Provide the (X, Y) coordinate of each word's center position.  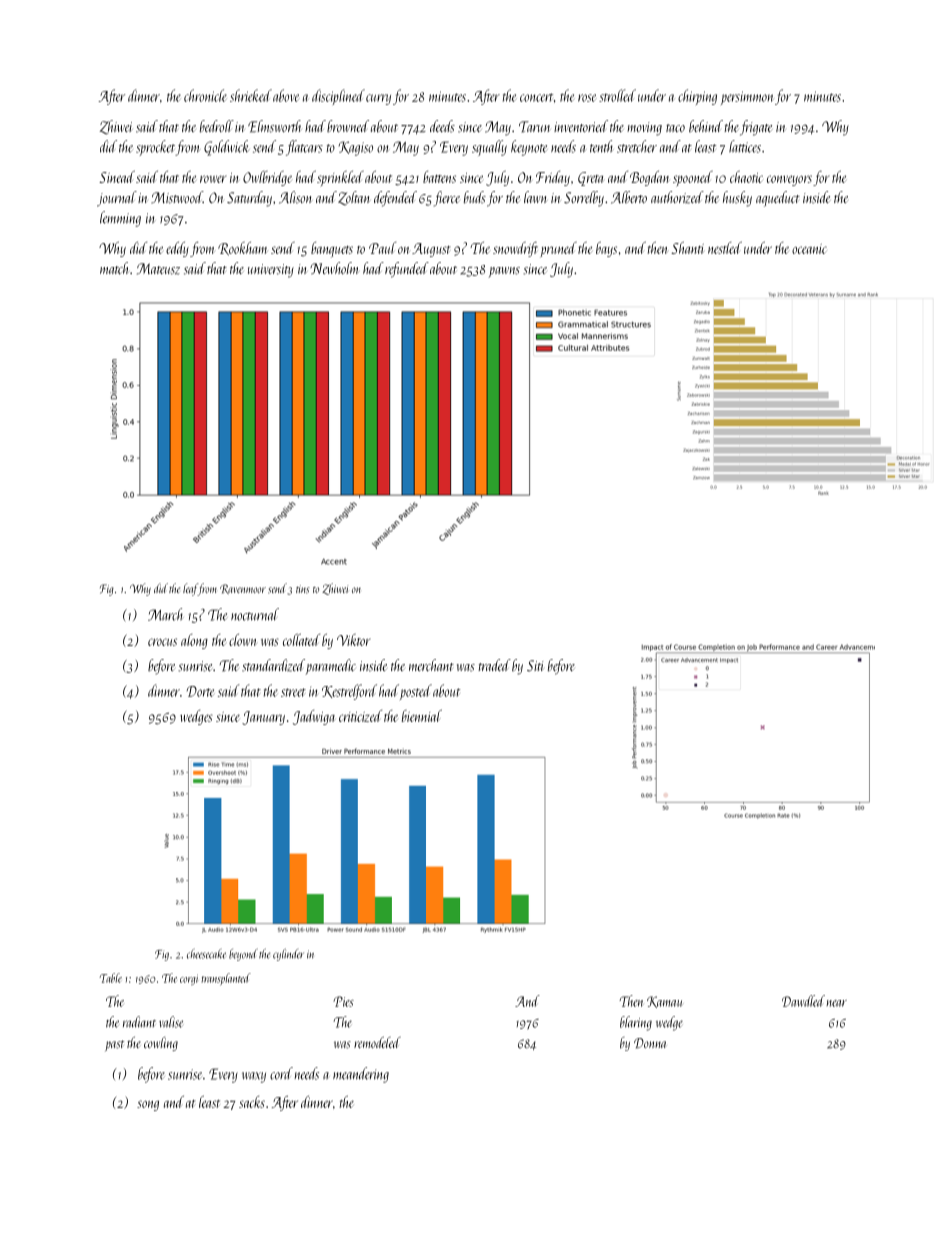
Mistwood (177, 197)
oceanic (809, 249)
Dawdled (803, 1001)
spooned (693, 179)
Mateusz (158, 269)
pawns (504, 272)
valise (171, 1022)
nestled (725, 248)
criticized (360, 716)
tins (303, 589)
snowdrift (515, 249)
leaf (190, 589)
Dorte (200, 691)
